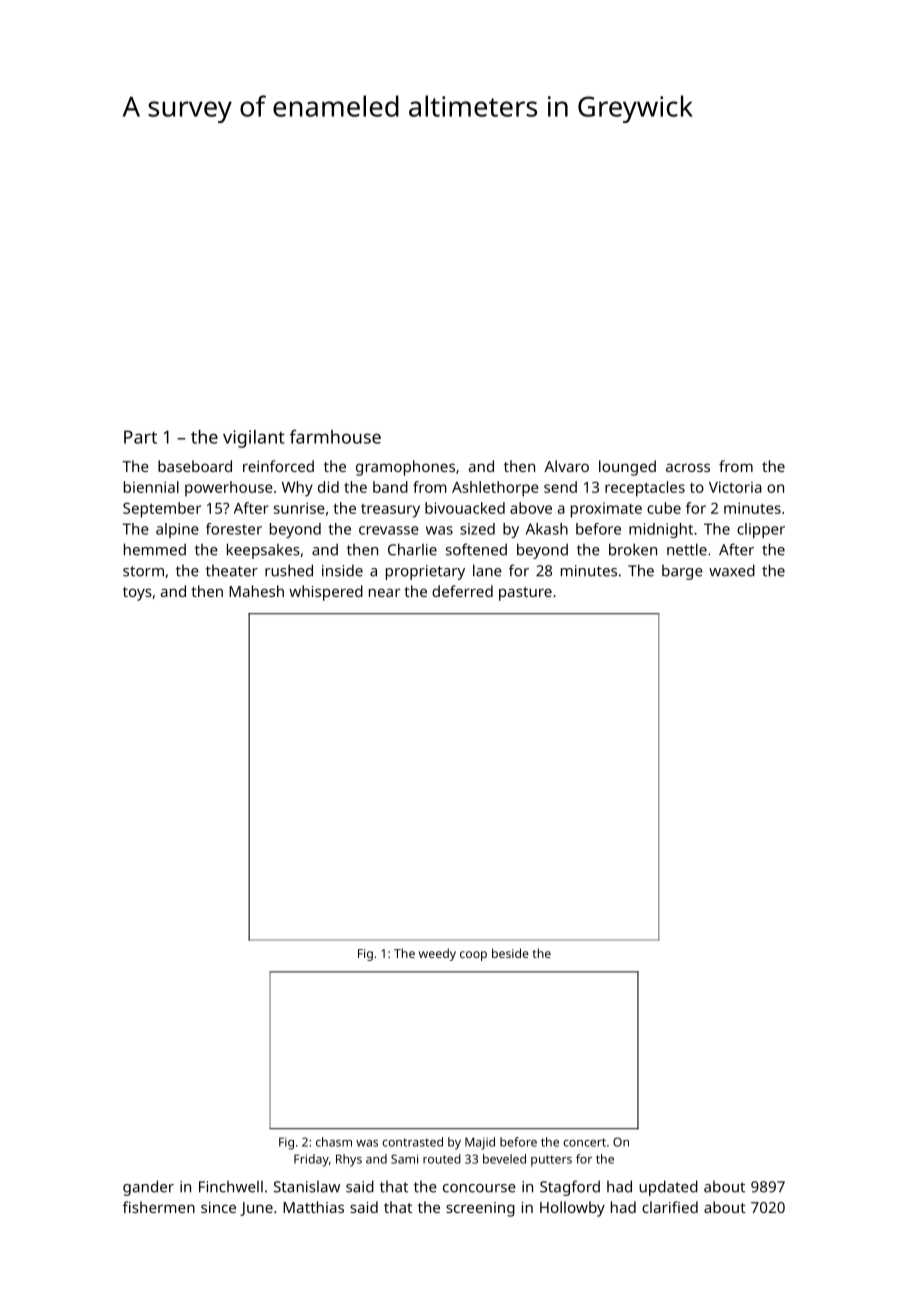 This screenshot has height=1316, width=908. Describe the element at coordinates (682, 572) in the screenshot. I see `barge` at that location.
